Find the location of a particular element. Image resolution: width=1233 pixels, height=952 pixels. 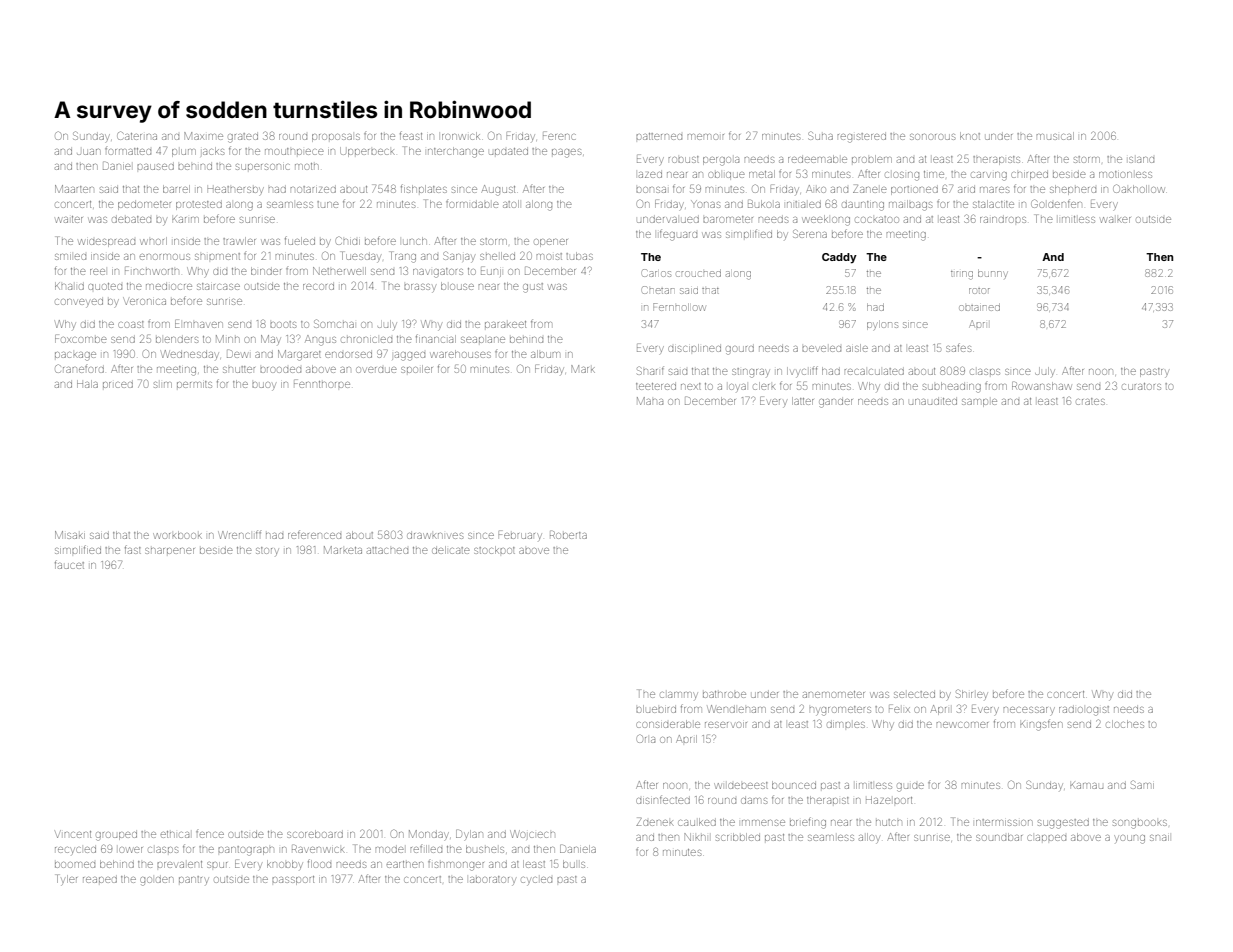

spoiler is located at coordinates (417, 369).
